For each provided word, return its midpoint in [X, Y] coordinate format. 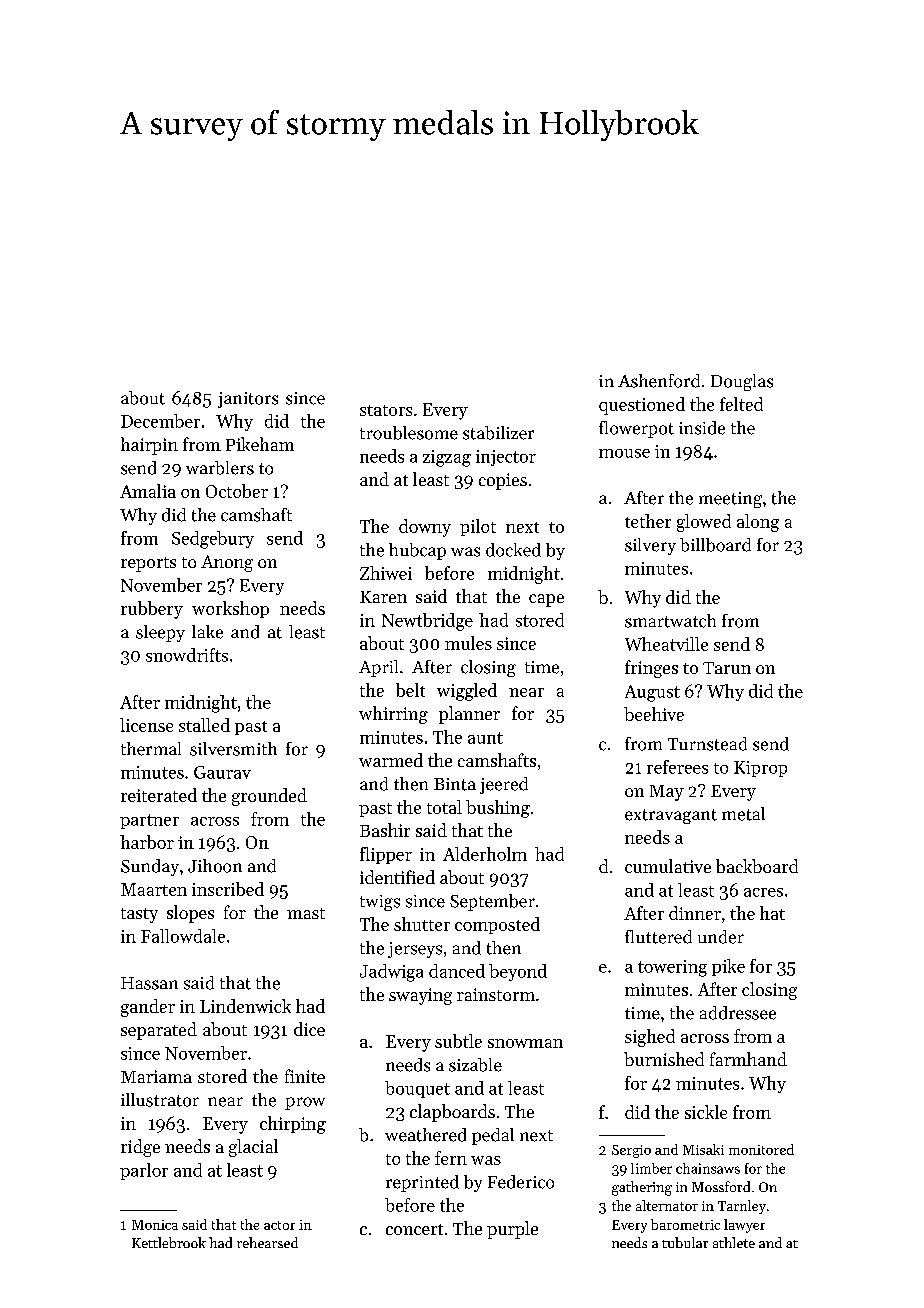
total [444, 807]
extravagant [671, 816]
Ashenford [659, 381]
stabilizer [498, 433]
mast [306, 913]
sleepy [160, 633]
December [160, 421]
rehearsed [267, 1242]
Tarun [727, 668]
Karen [383, 597]
